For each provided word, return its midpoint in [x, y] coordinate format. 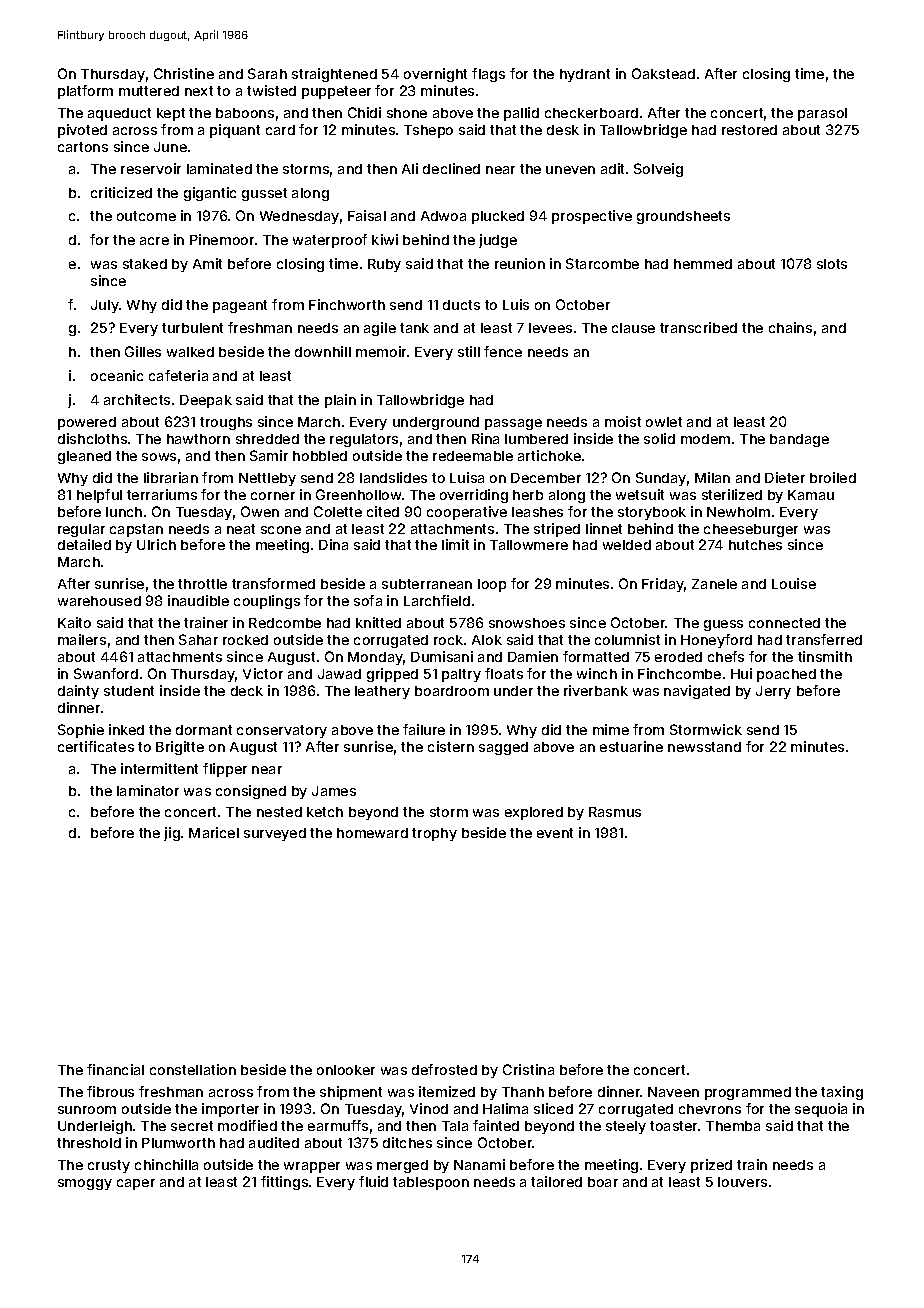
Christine [184, 73]
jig [172, 834]
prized [711, 1166]
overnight [435, 75]
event [555, 833]
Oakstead [663, 73]
